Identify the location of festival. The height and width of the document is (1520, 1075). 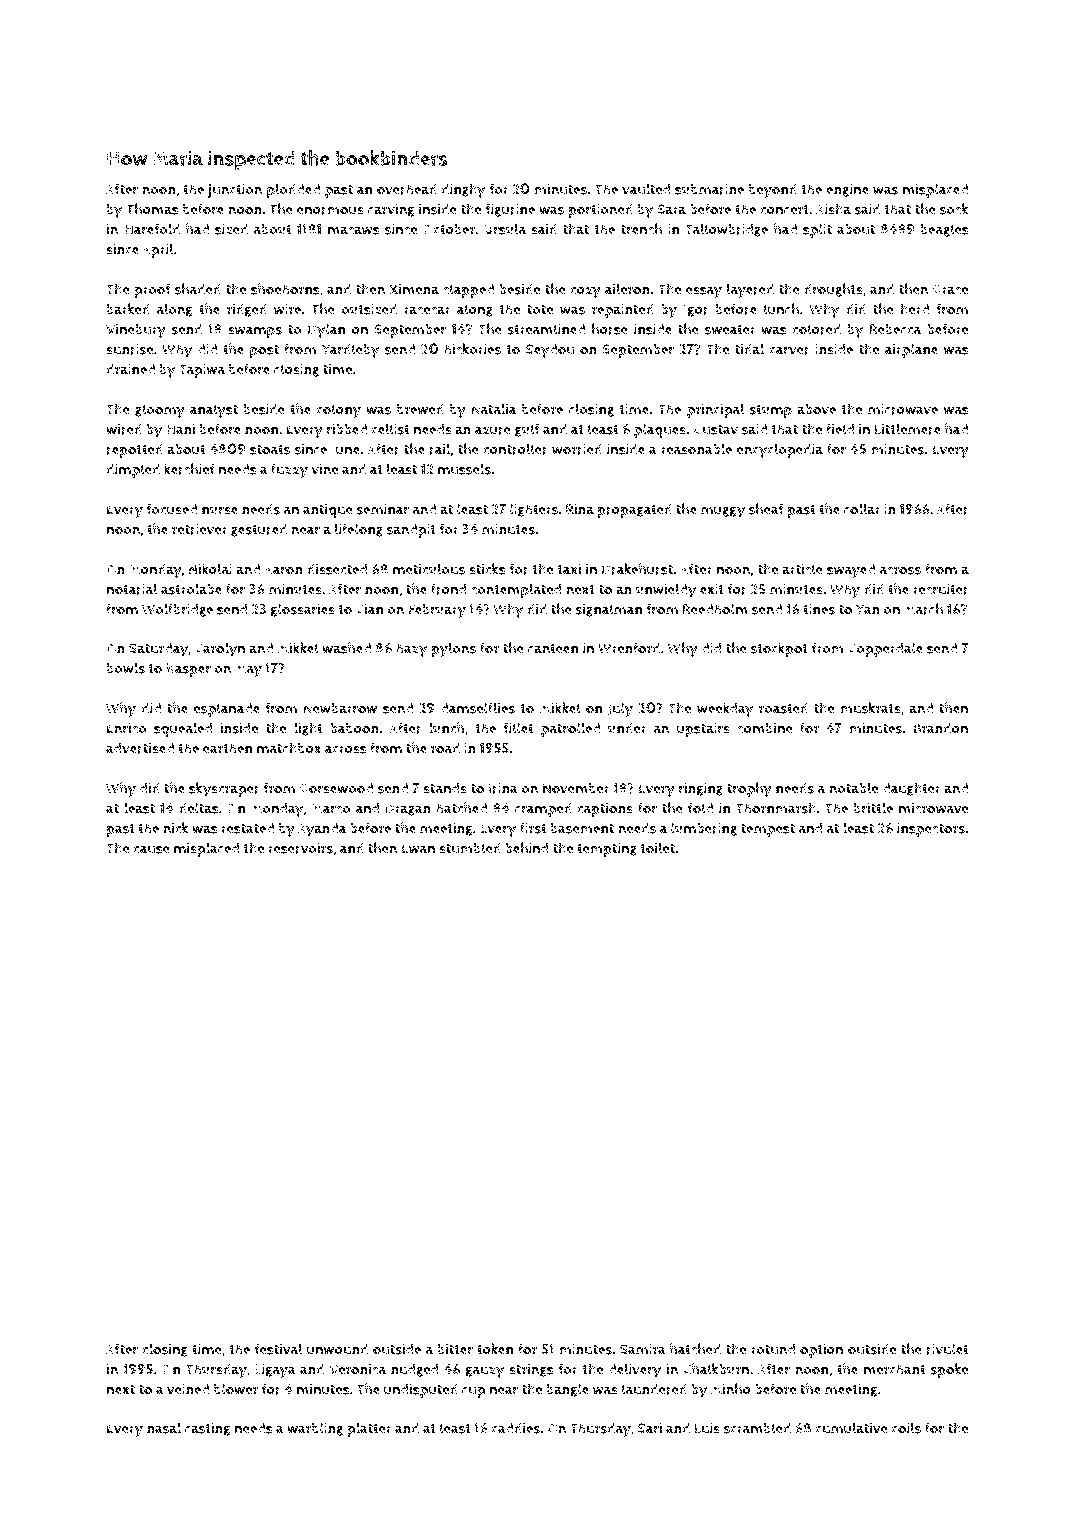
(278, 1349).
